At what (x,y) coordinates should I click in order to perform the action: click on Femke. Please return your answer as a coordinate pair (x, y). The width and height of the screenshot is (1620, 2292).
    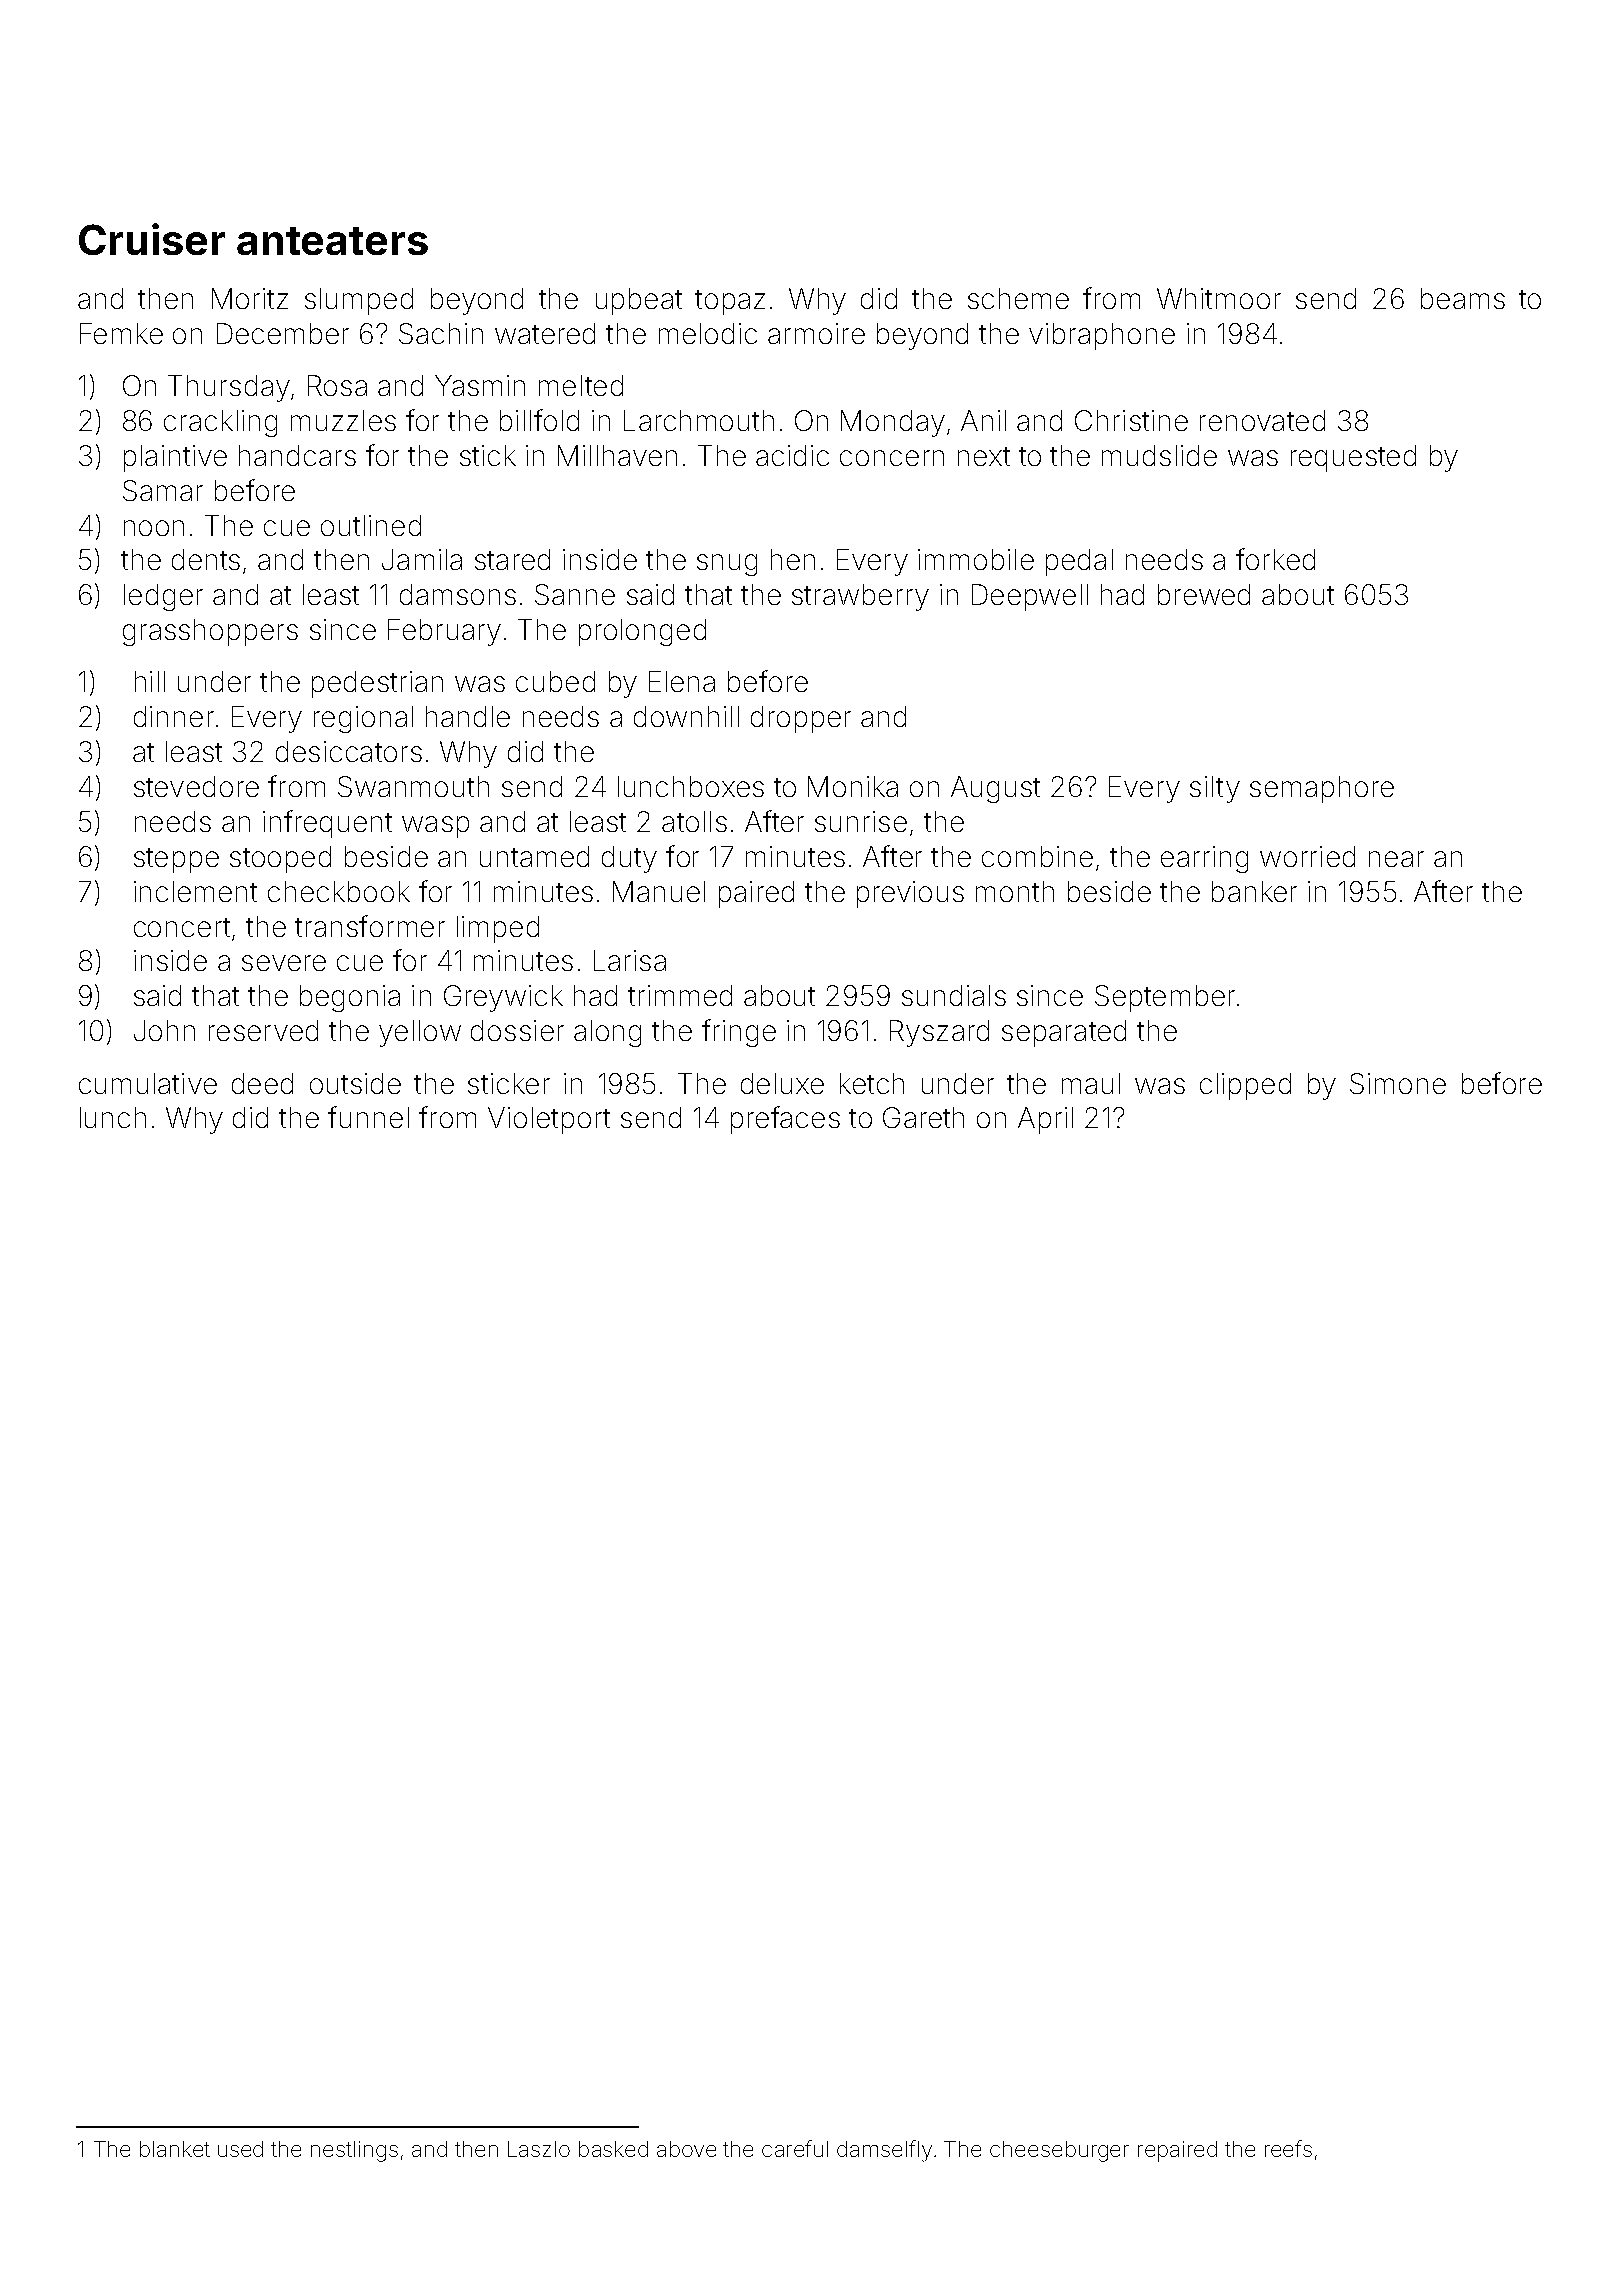
    Looking at the image, I should click on (121, 333).
